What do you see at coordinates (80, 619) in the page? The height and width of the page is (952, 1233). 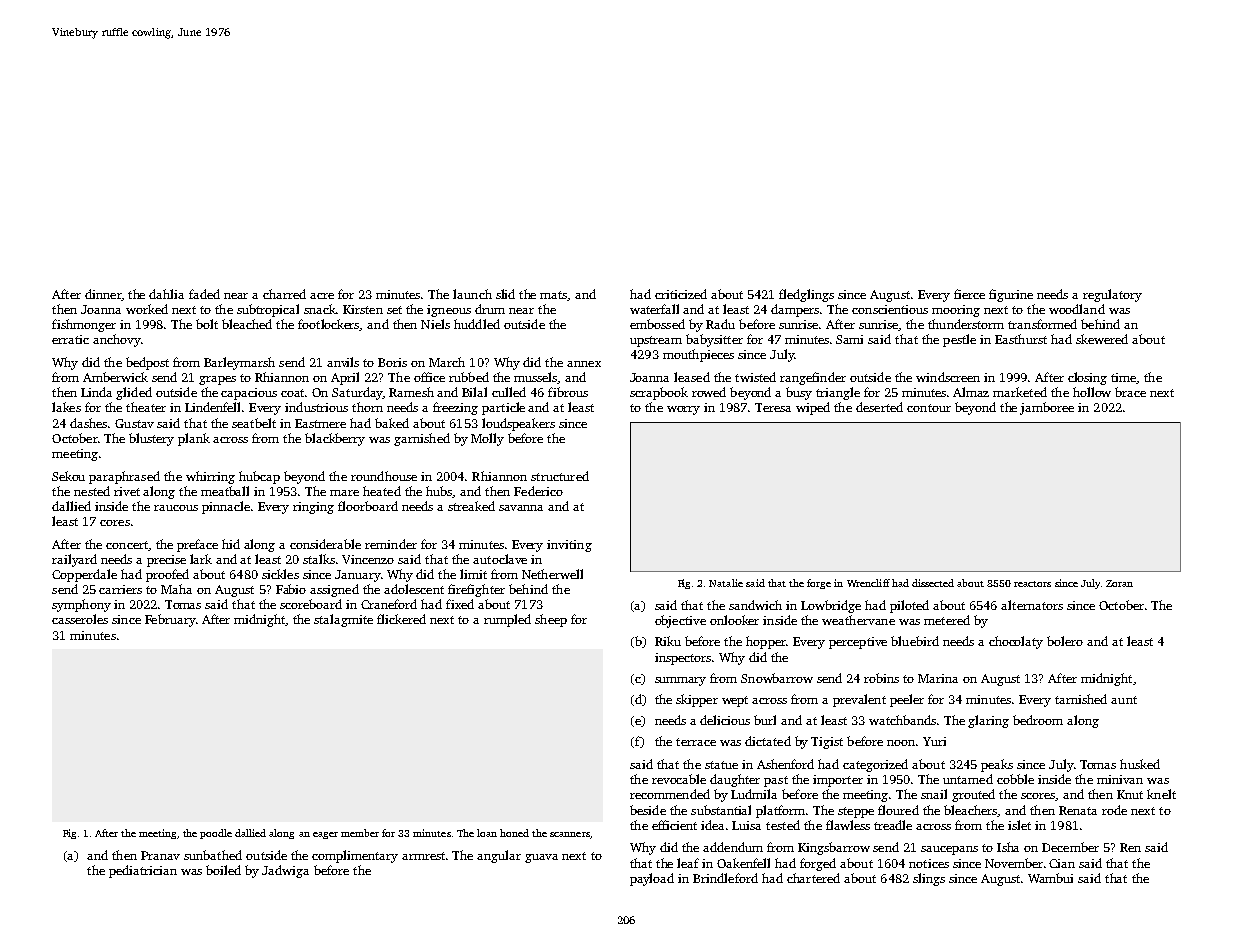 I see `casseroles` at bounding box center [80, 619].
